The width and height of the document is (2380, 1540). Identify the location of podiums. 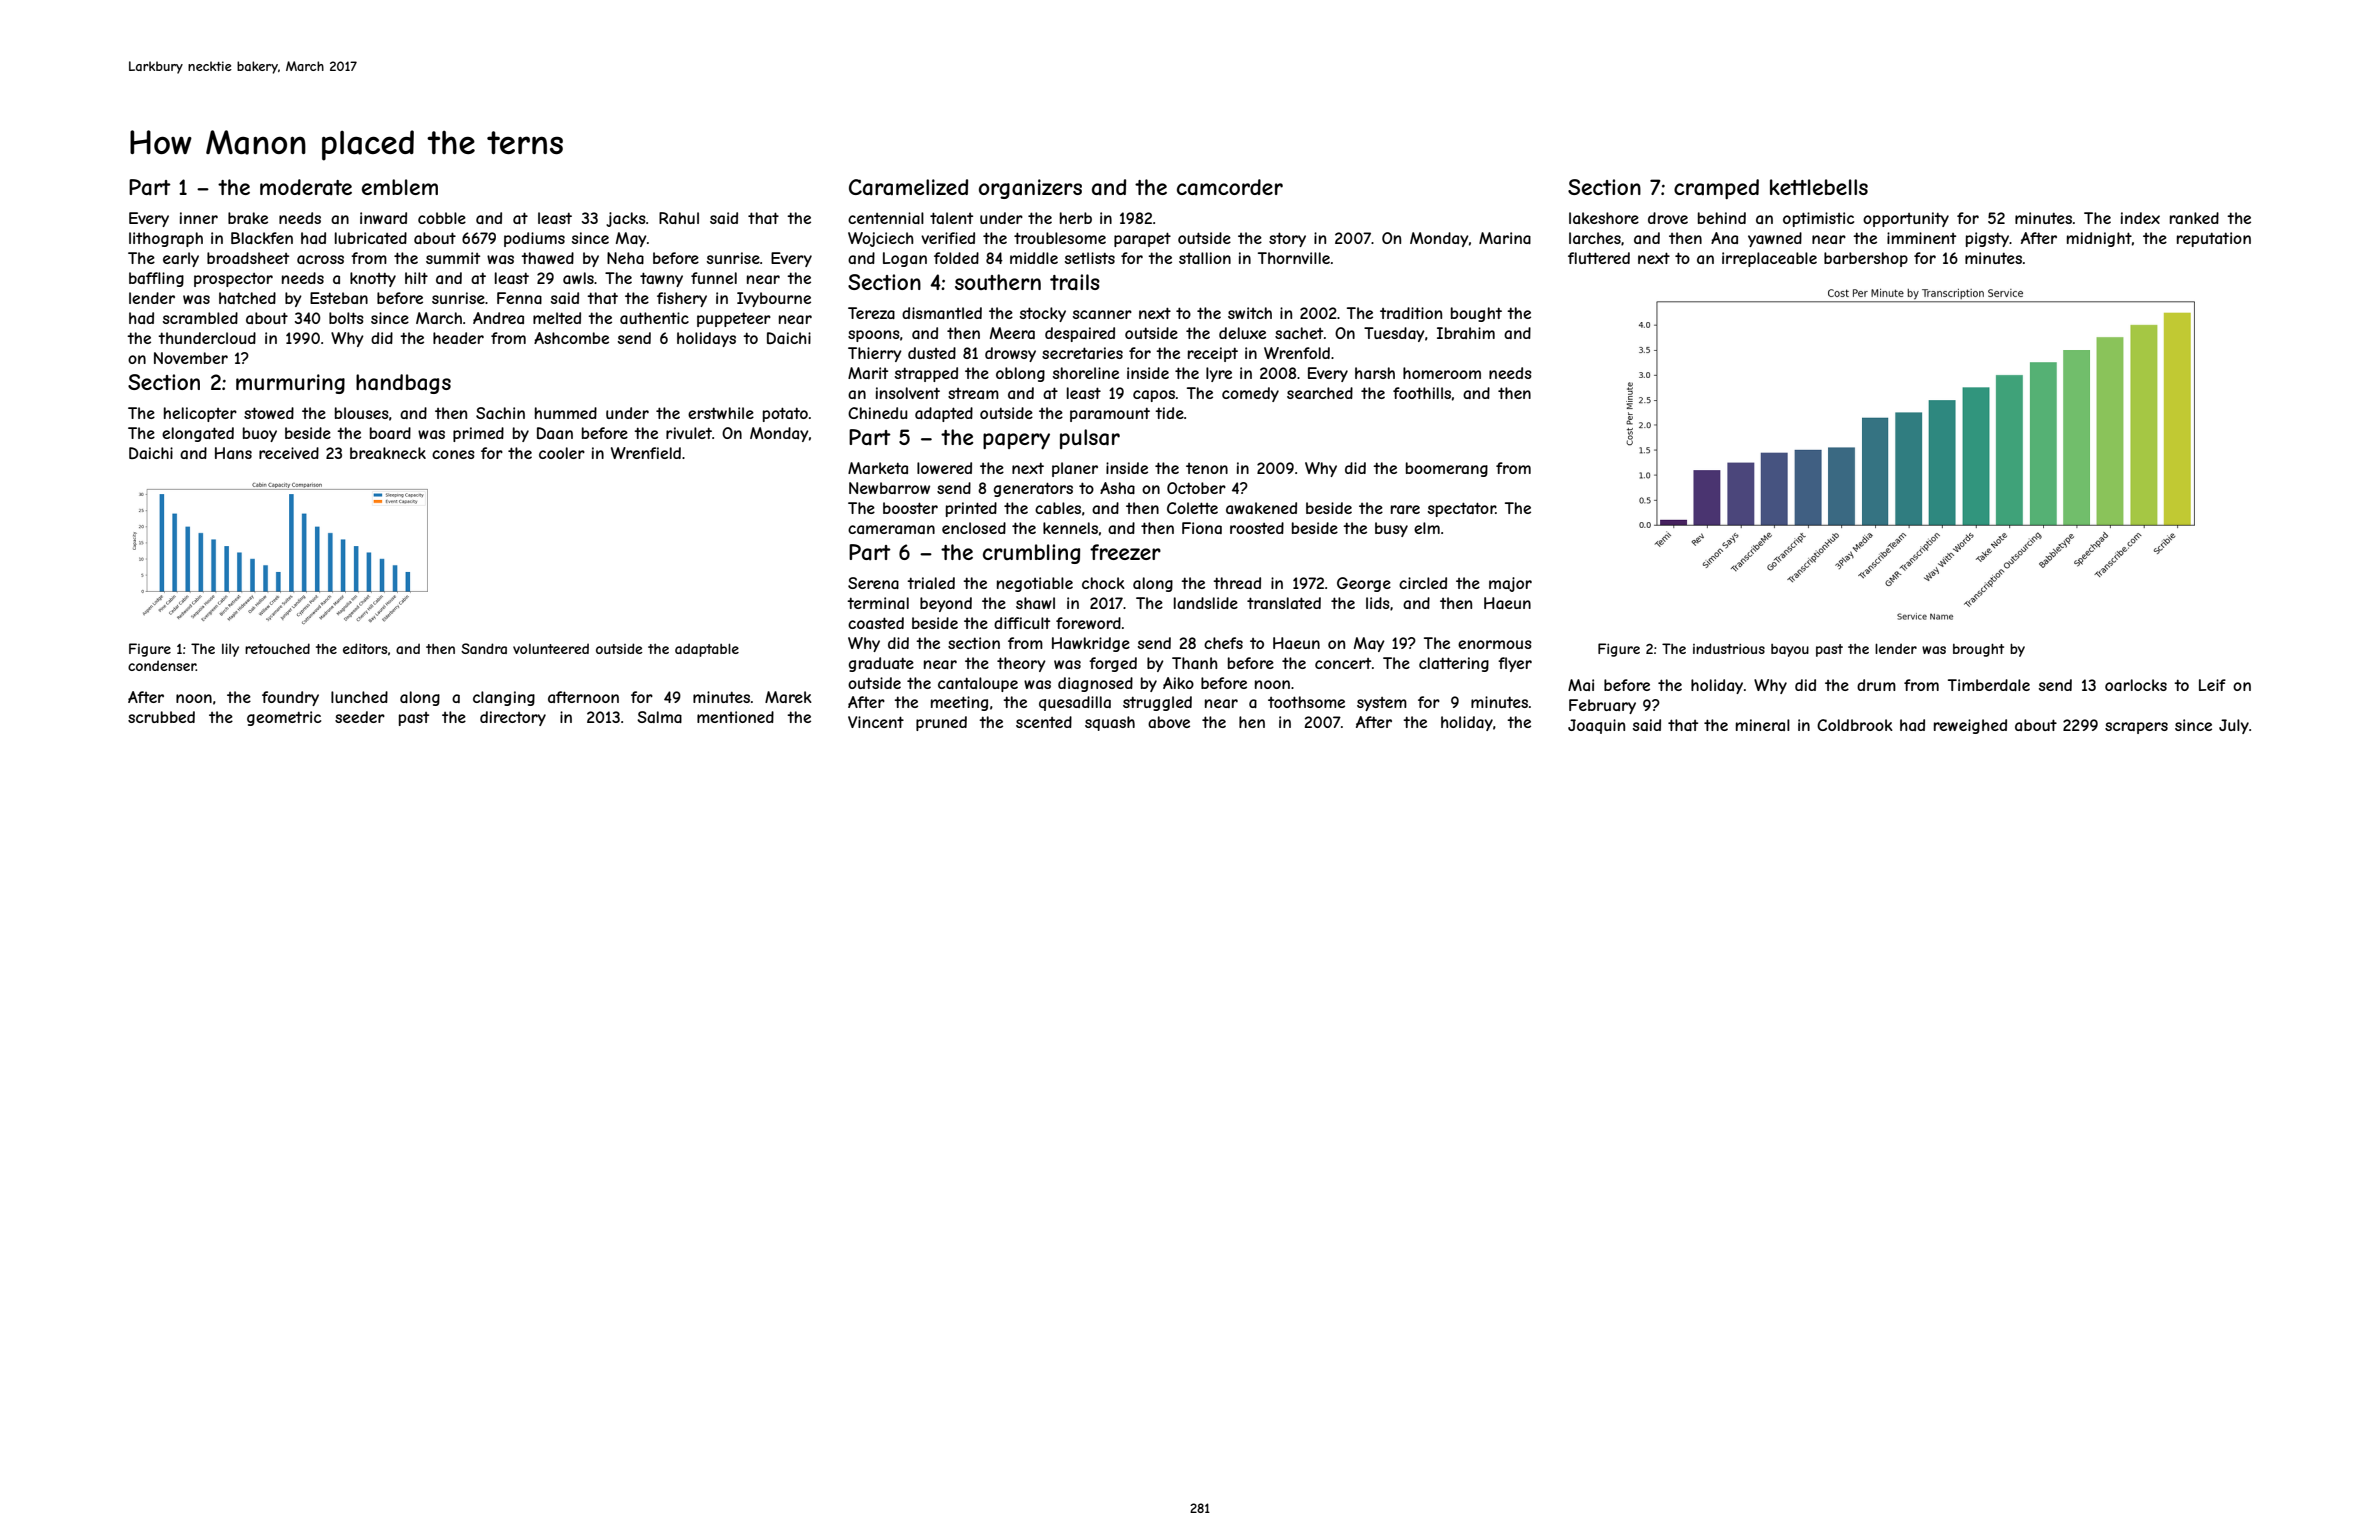
(534, 239).
